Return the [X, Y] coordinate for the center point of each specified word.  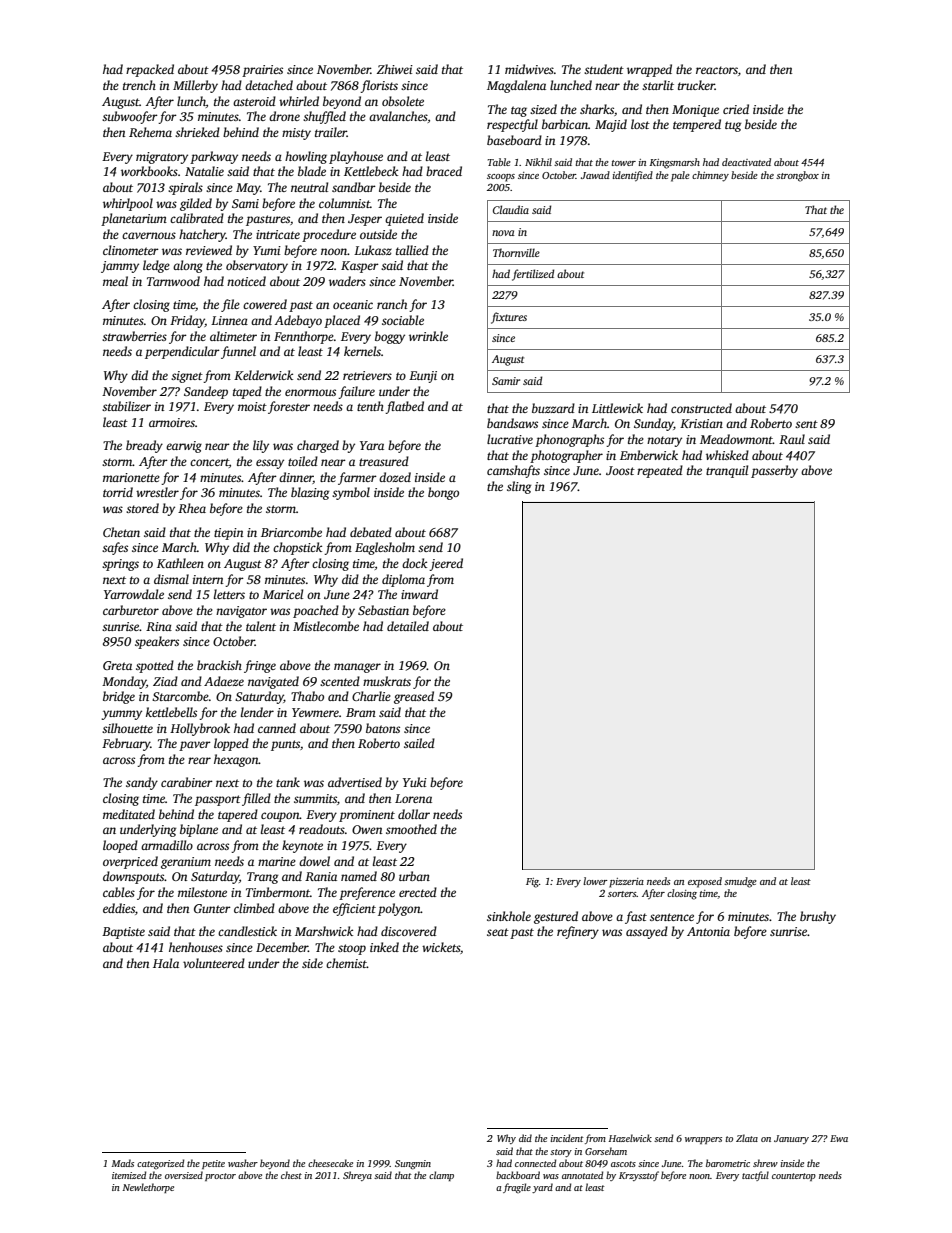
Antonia [708, 931]
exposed [705, 882]
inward [419, 594]
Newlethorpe [148, 1188]
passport [218, 800]
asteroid [254, 101]
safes [115, 548]
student [604, 69]
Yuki [415, 782]
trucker [696, 85]
